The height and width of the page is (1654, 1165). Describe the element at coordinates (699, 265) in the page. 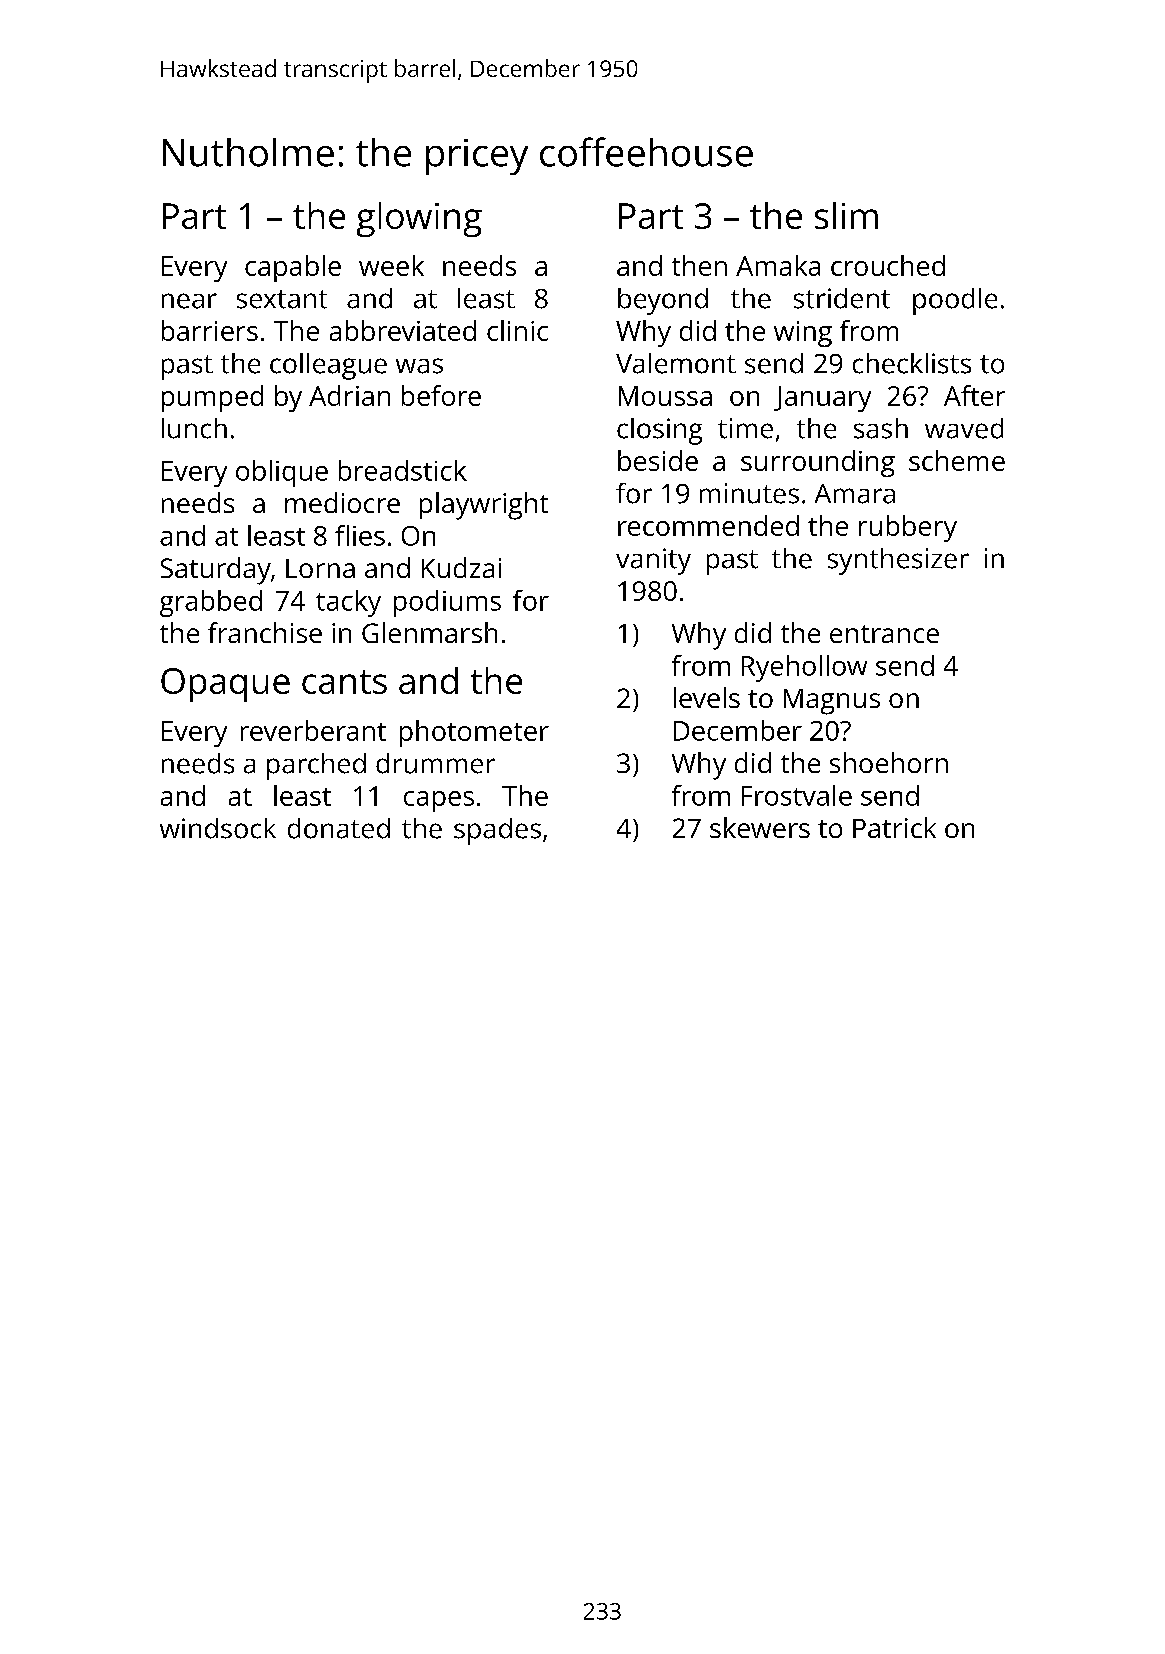

I see `then` at that location.
